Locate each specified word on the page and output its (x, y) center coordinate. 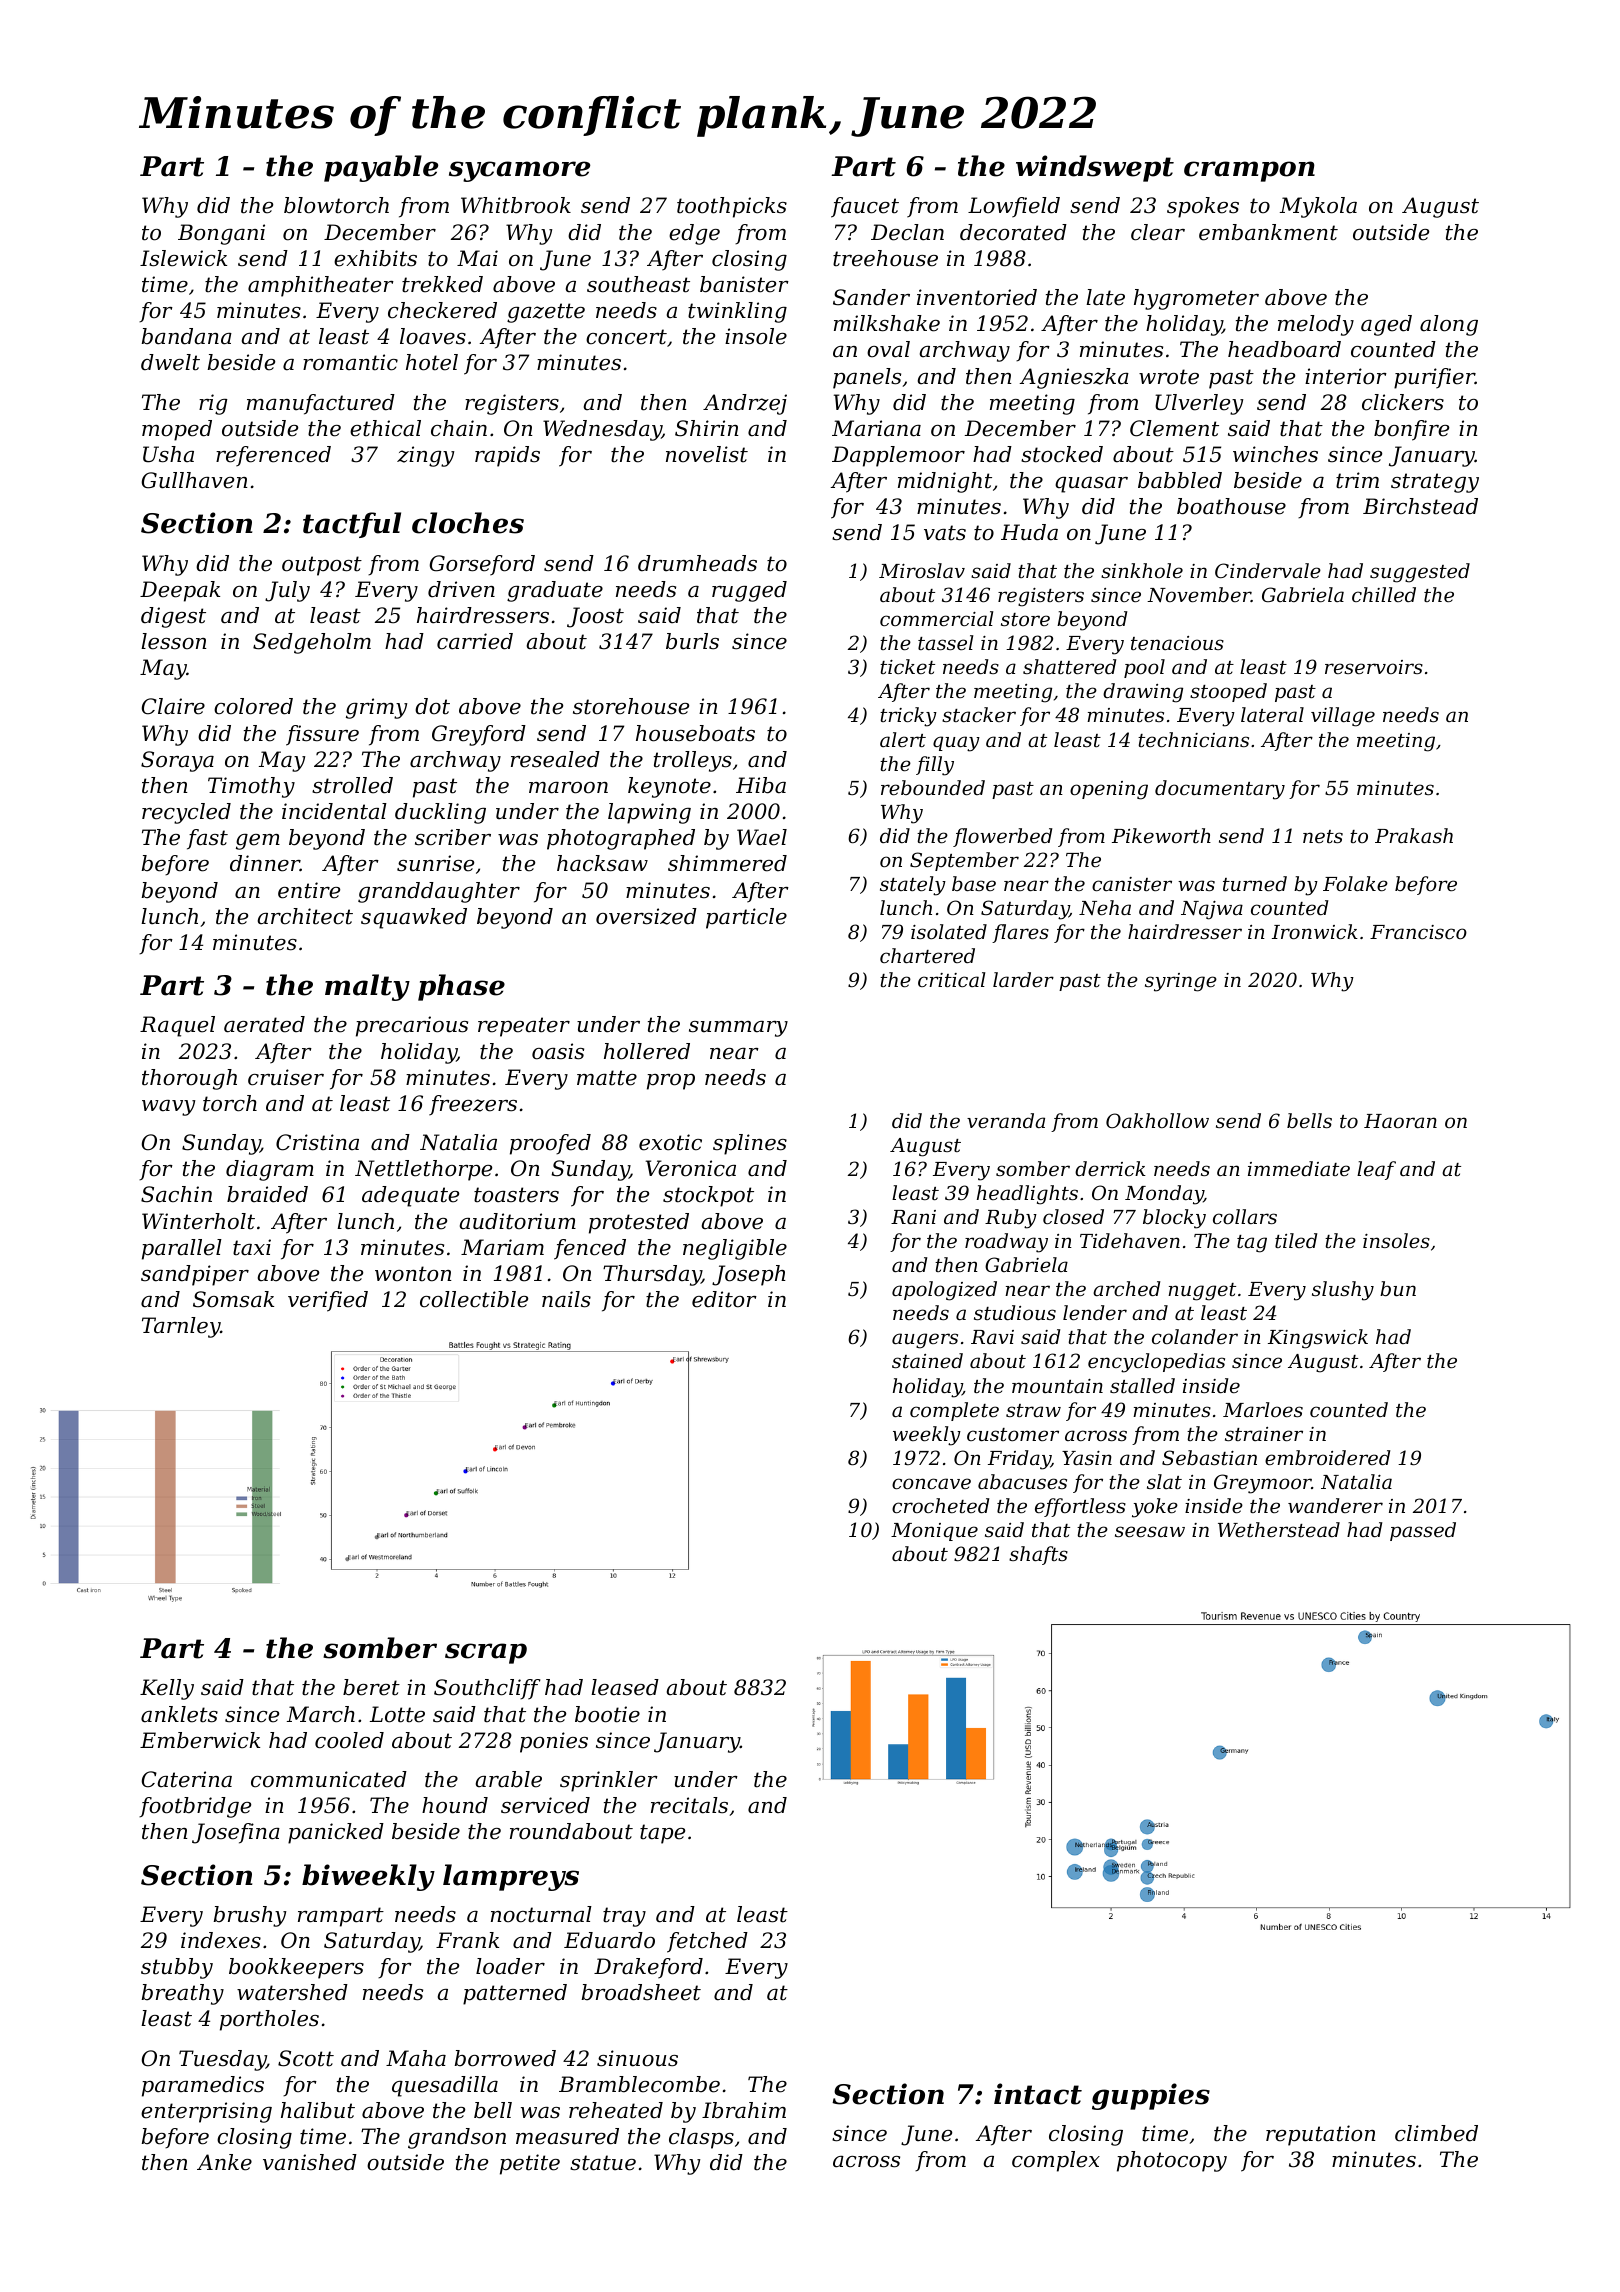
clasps (701, 2138)
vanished (310, 2162)
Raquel (177, 1026)
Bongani (221, 234)
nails (566, 1299)
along (1449, 325)
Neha (1105, 907)
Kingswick (1318, 1339)
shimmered (727, 863)
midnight (945, 482)
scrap (486, 1653)
